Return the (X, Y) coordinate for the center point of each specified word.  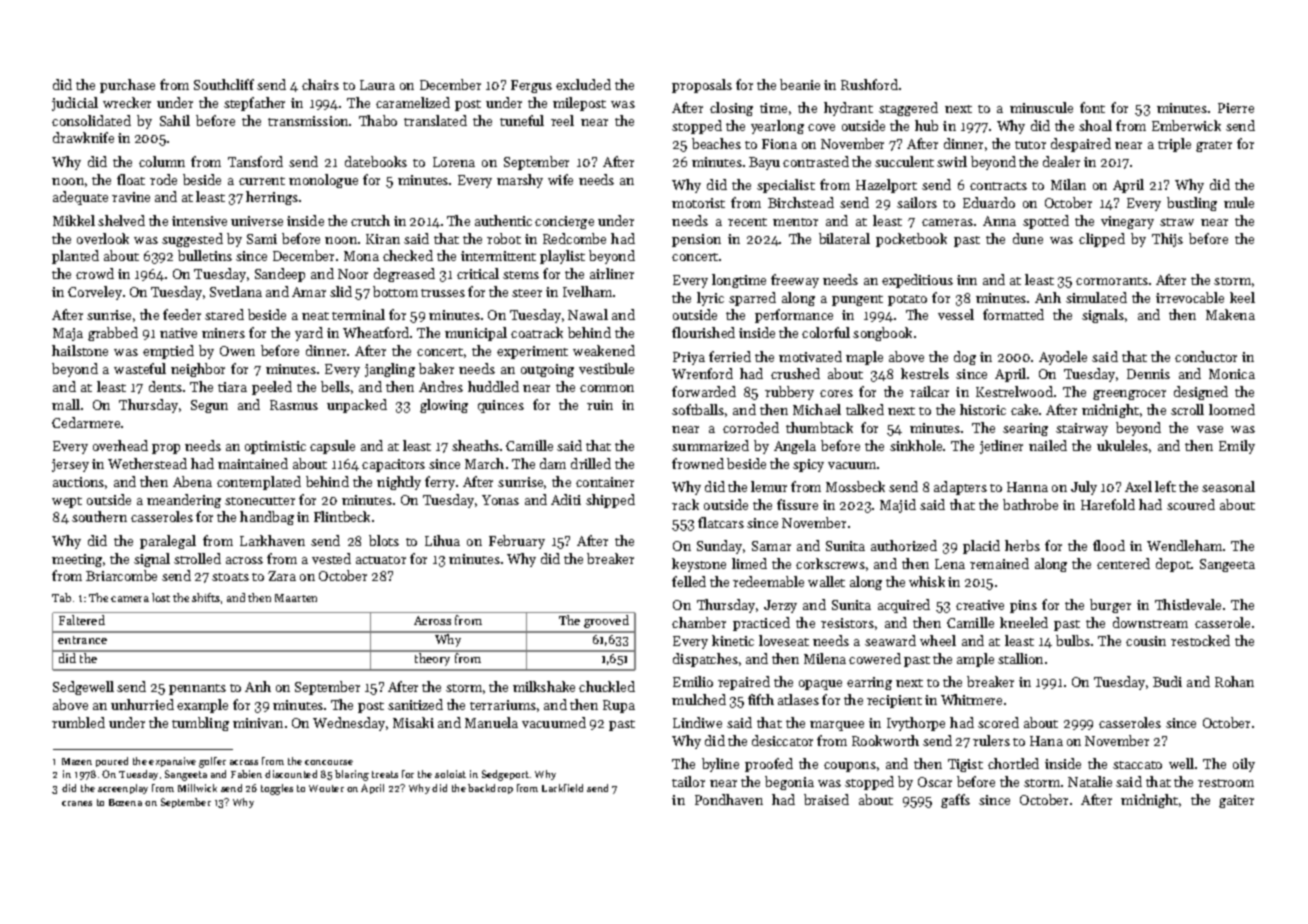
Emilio (693, 681)
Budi (1167, 681)
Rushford (869, 84)
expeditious (917, 281)
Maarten (296, 598)
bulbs (1073, 640)
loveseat (784, 640)
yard (309, 334)
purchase (127, 86)
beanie (800, 84)
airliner (612, 273)
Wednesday (349, 724)
